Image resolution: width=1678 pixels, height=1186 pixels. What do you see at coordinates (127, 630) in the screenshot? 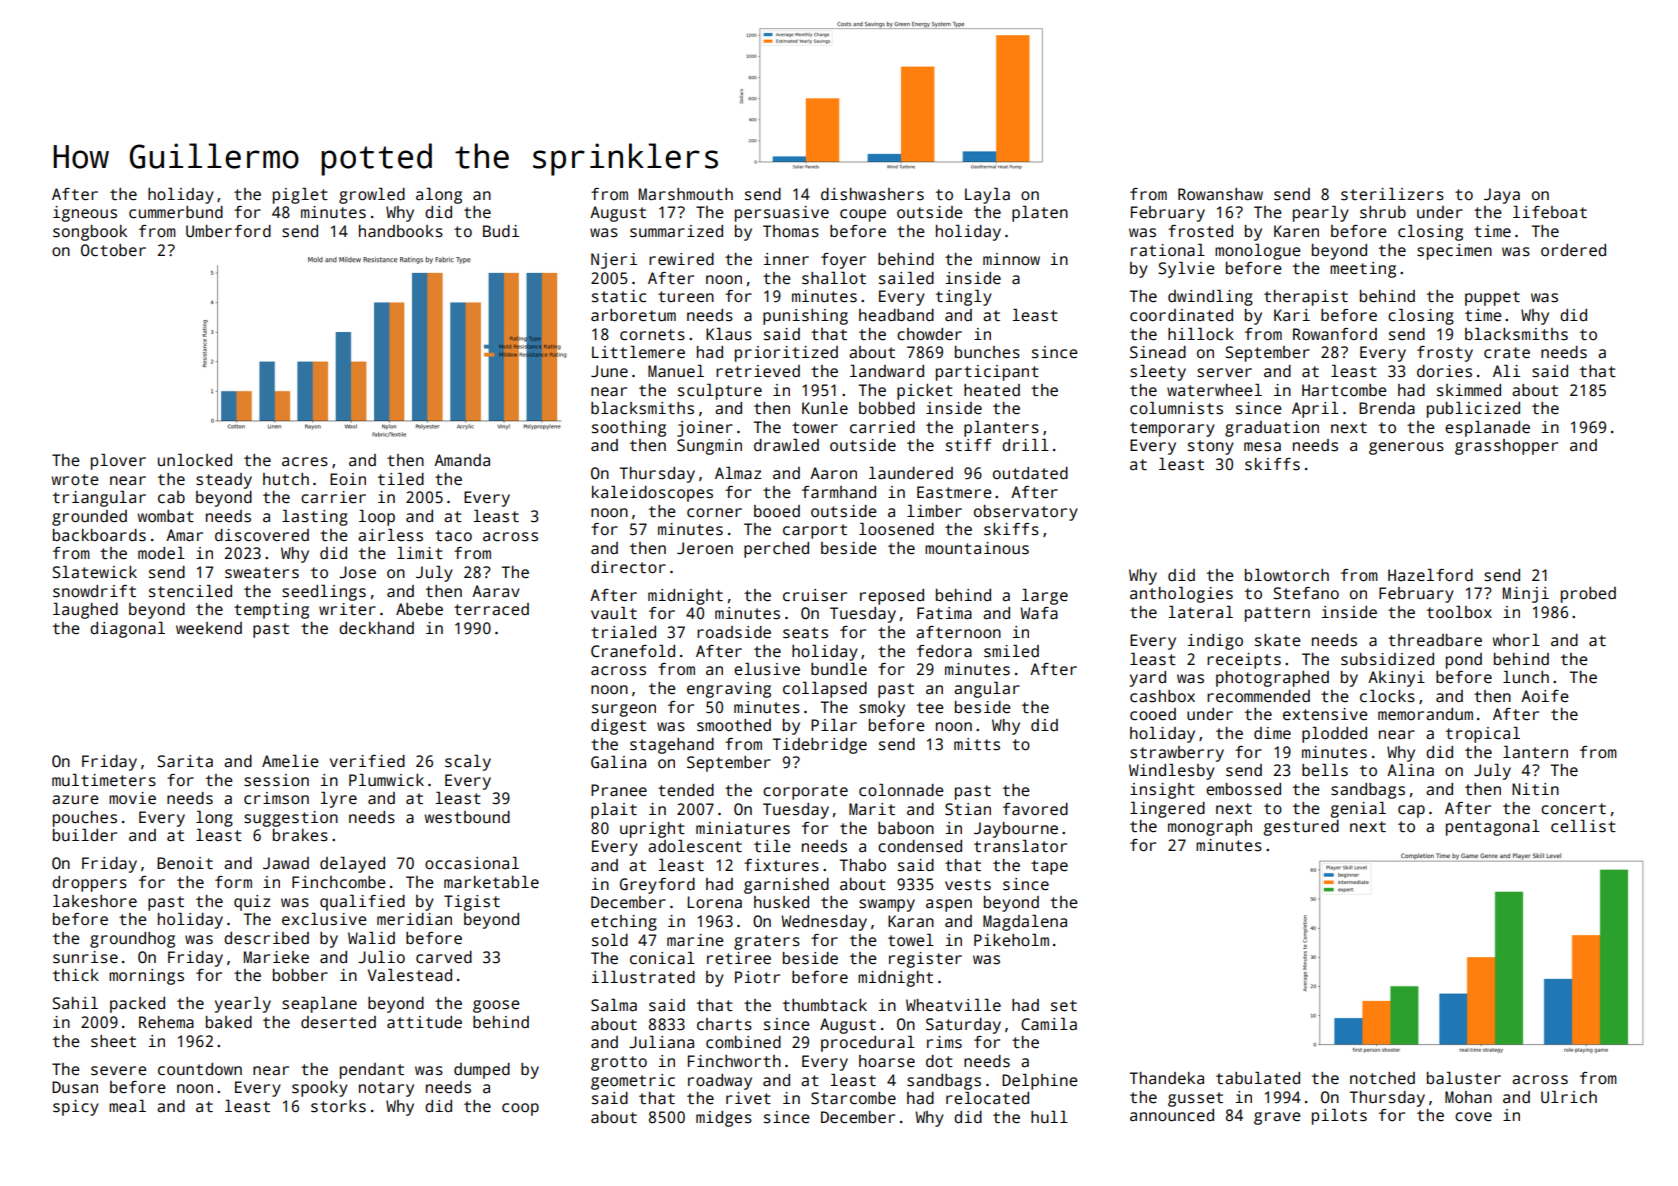
I see `diagonal` at bounding box center [127, 630].
